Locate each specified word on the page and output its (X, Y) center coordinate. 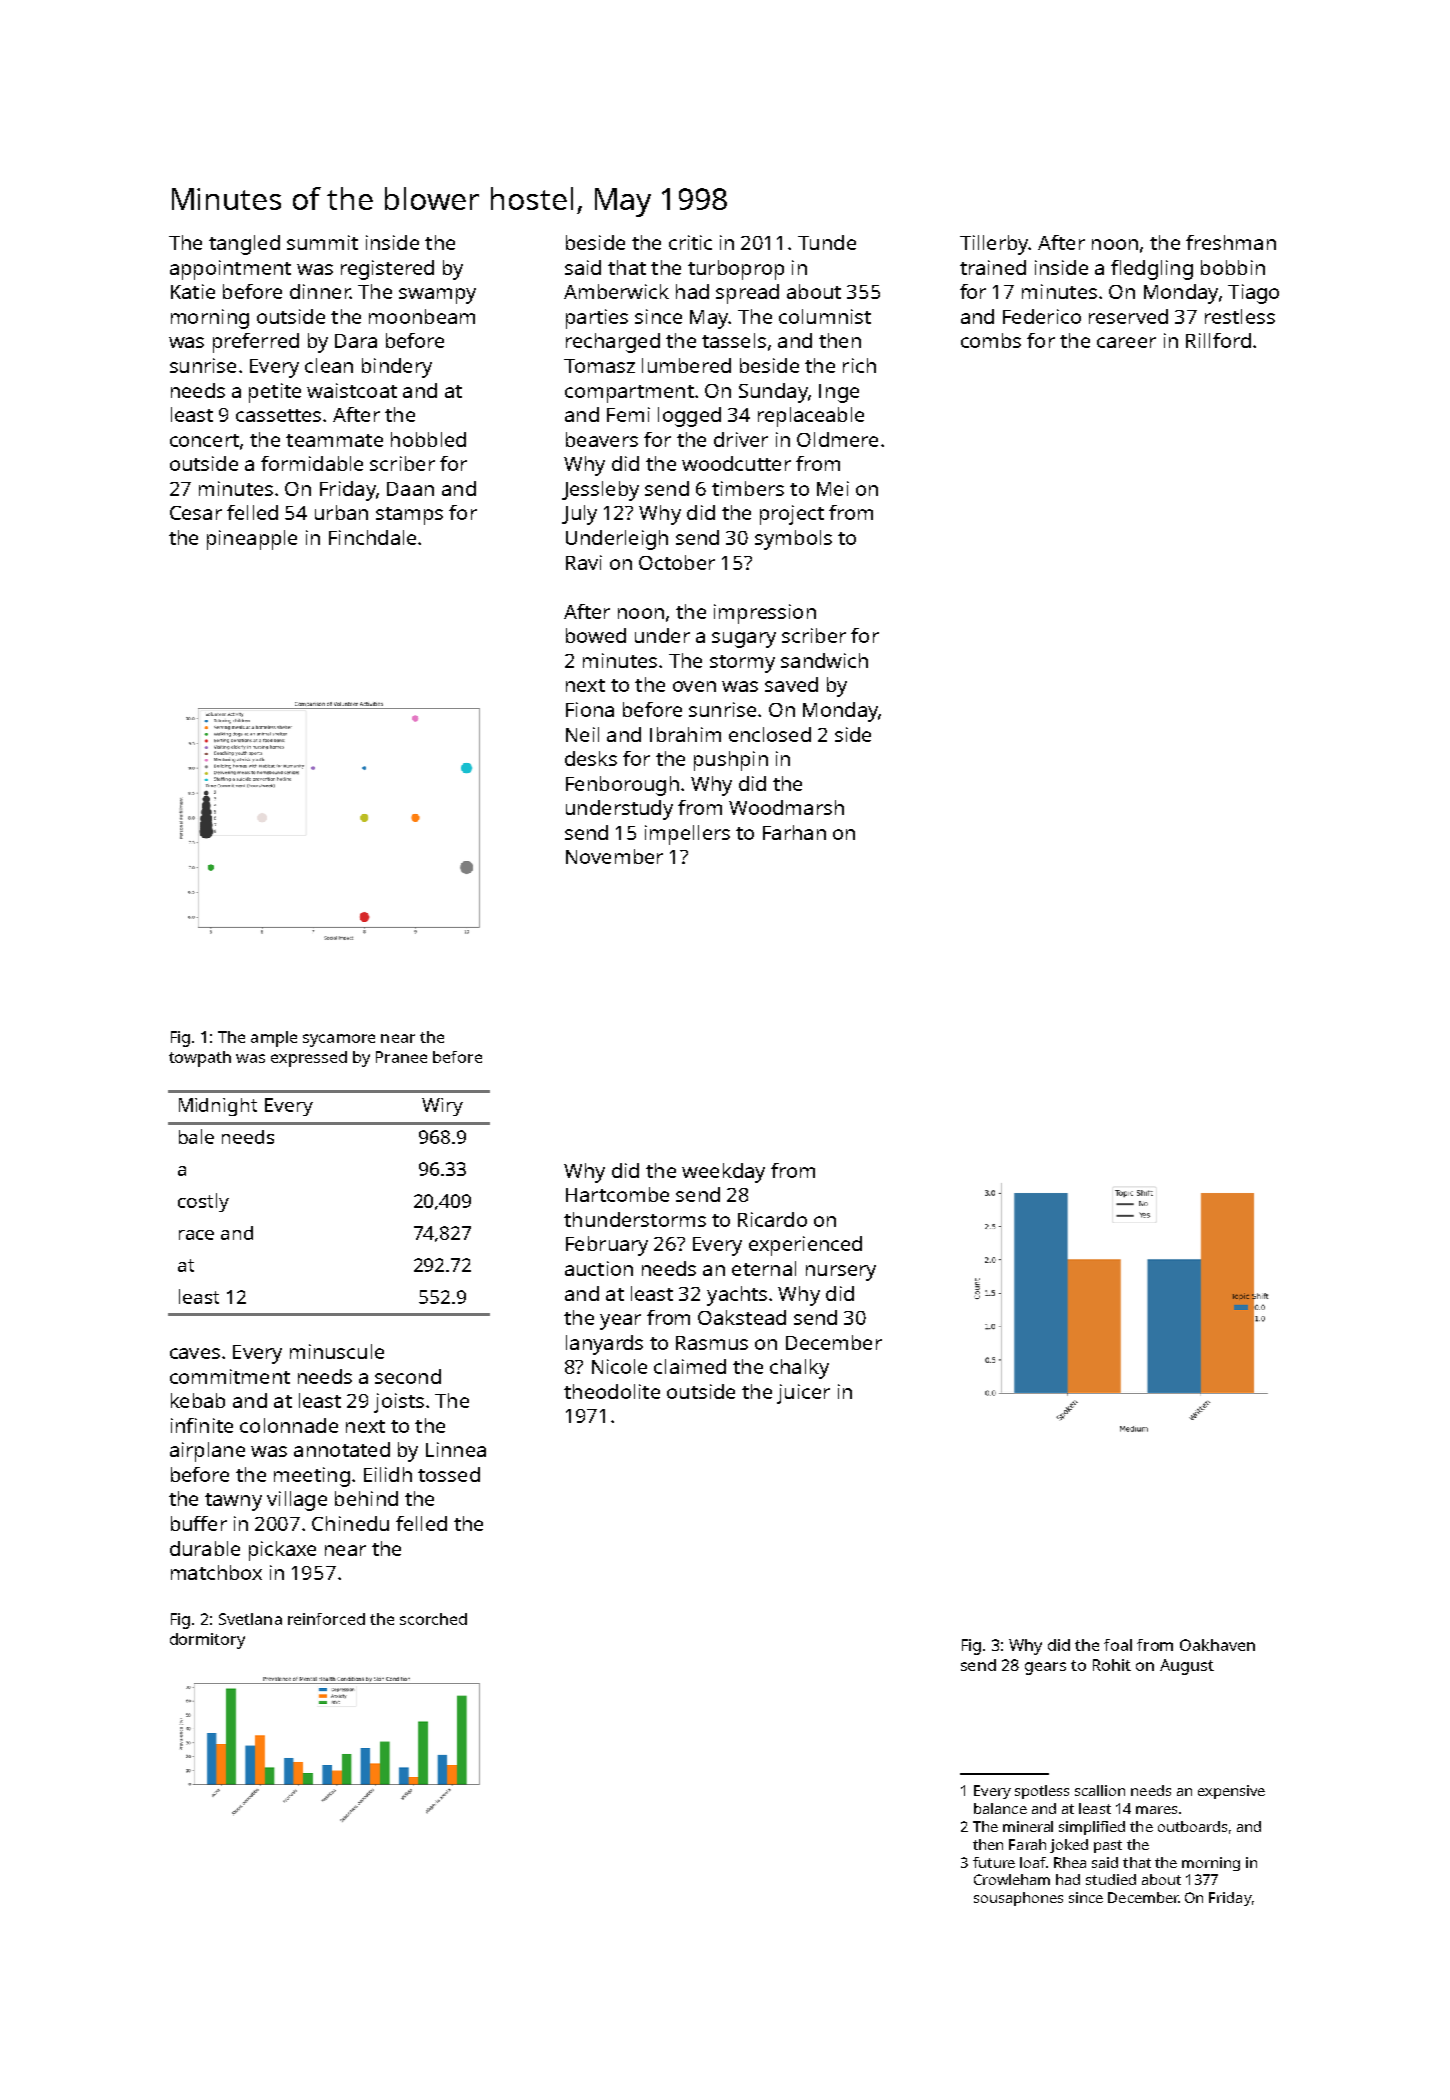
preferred (256, 343)
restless (1240, 316)
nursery (841, 1273)
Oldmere (837, 439)
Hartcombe (617, 1194)
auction (599, 1268)
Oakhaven (1217, 1645)
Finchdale (372, 537)
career (1126, 342)
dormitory (207, 1641)
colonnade (289, 1425)
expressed (309, 1059)
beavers (602, 439)
